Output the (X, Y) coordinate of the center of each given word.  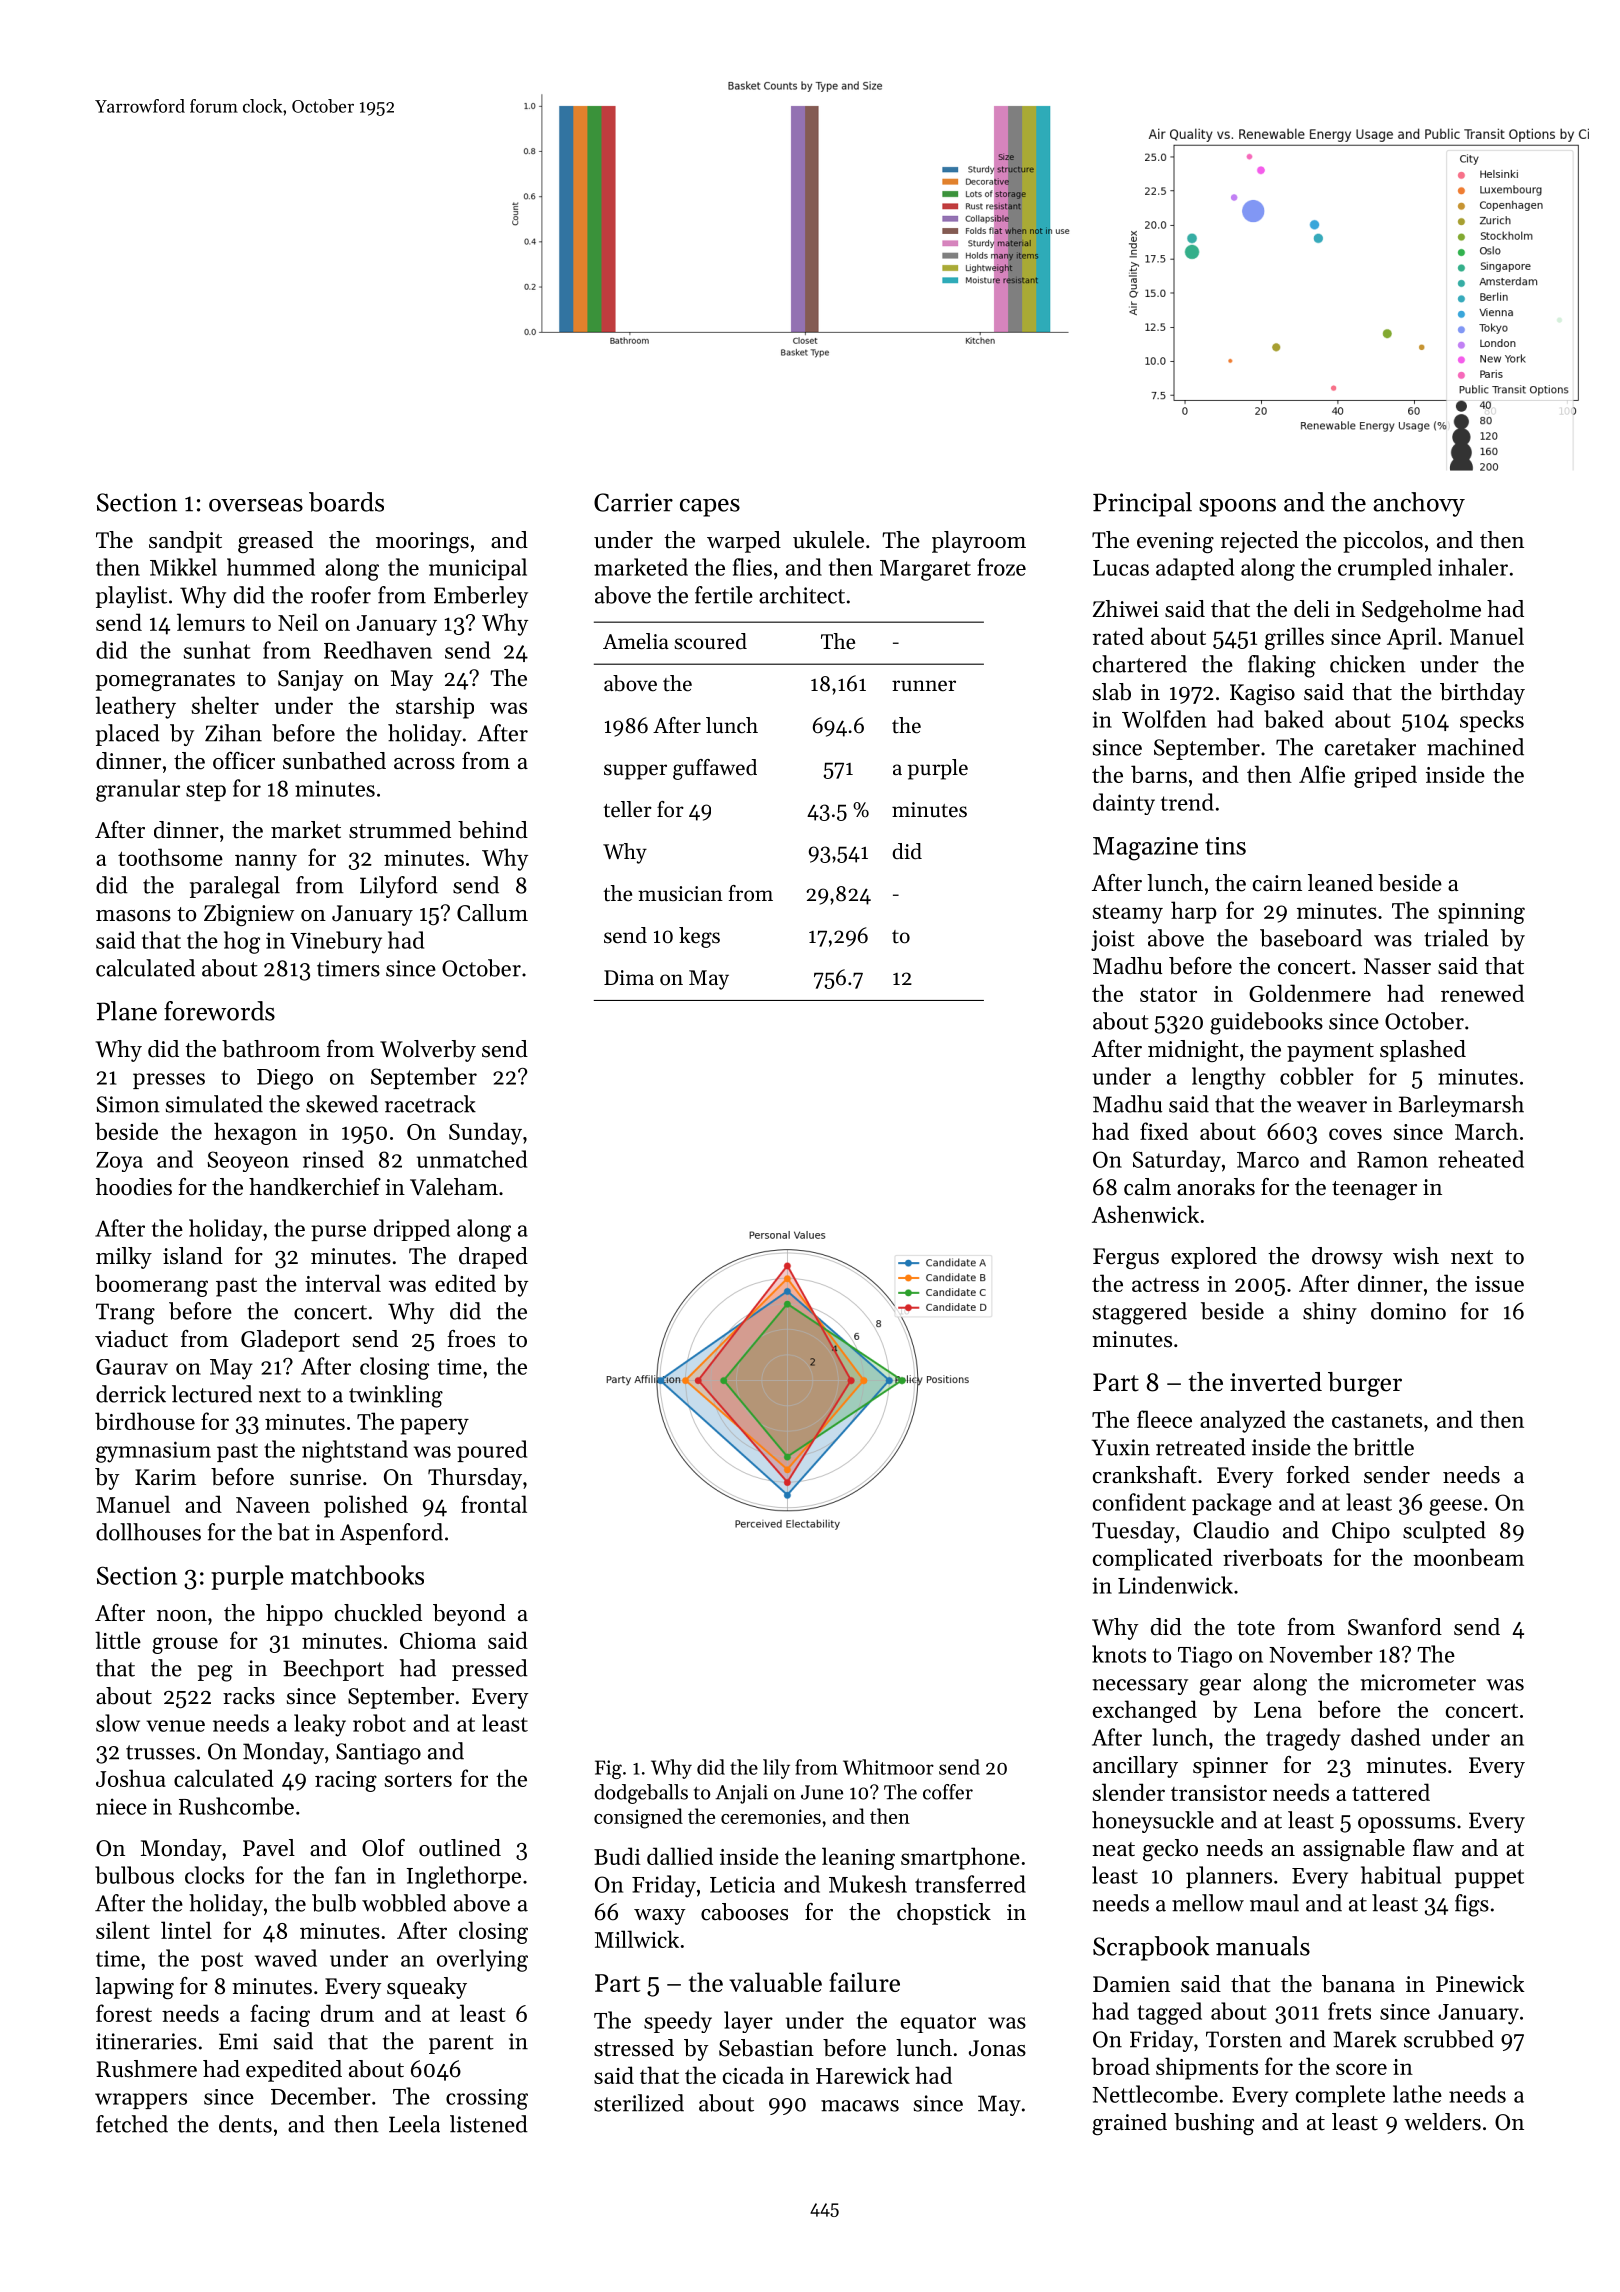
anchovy (1419, 504)
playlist (131, 597)
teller (627, 809)
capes (710, 508)
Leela (414, 2124)
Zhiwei (1126, 609)
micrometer (1418, 1682)
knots (1119, 1654)
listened (489, 2124)
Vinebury (336, 942)
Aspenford (391, 1534)
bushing (1214, 2124)
